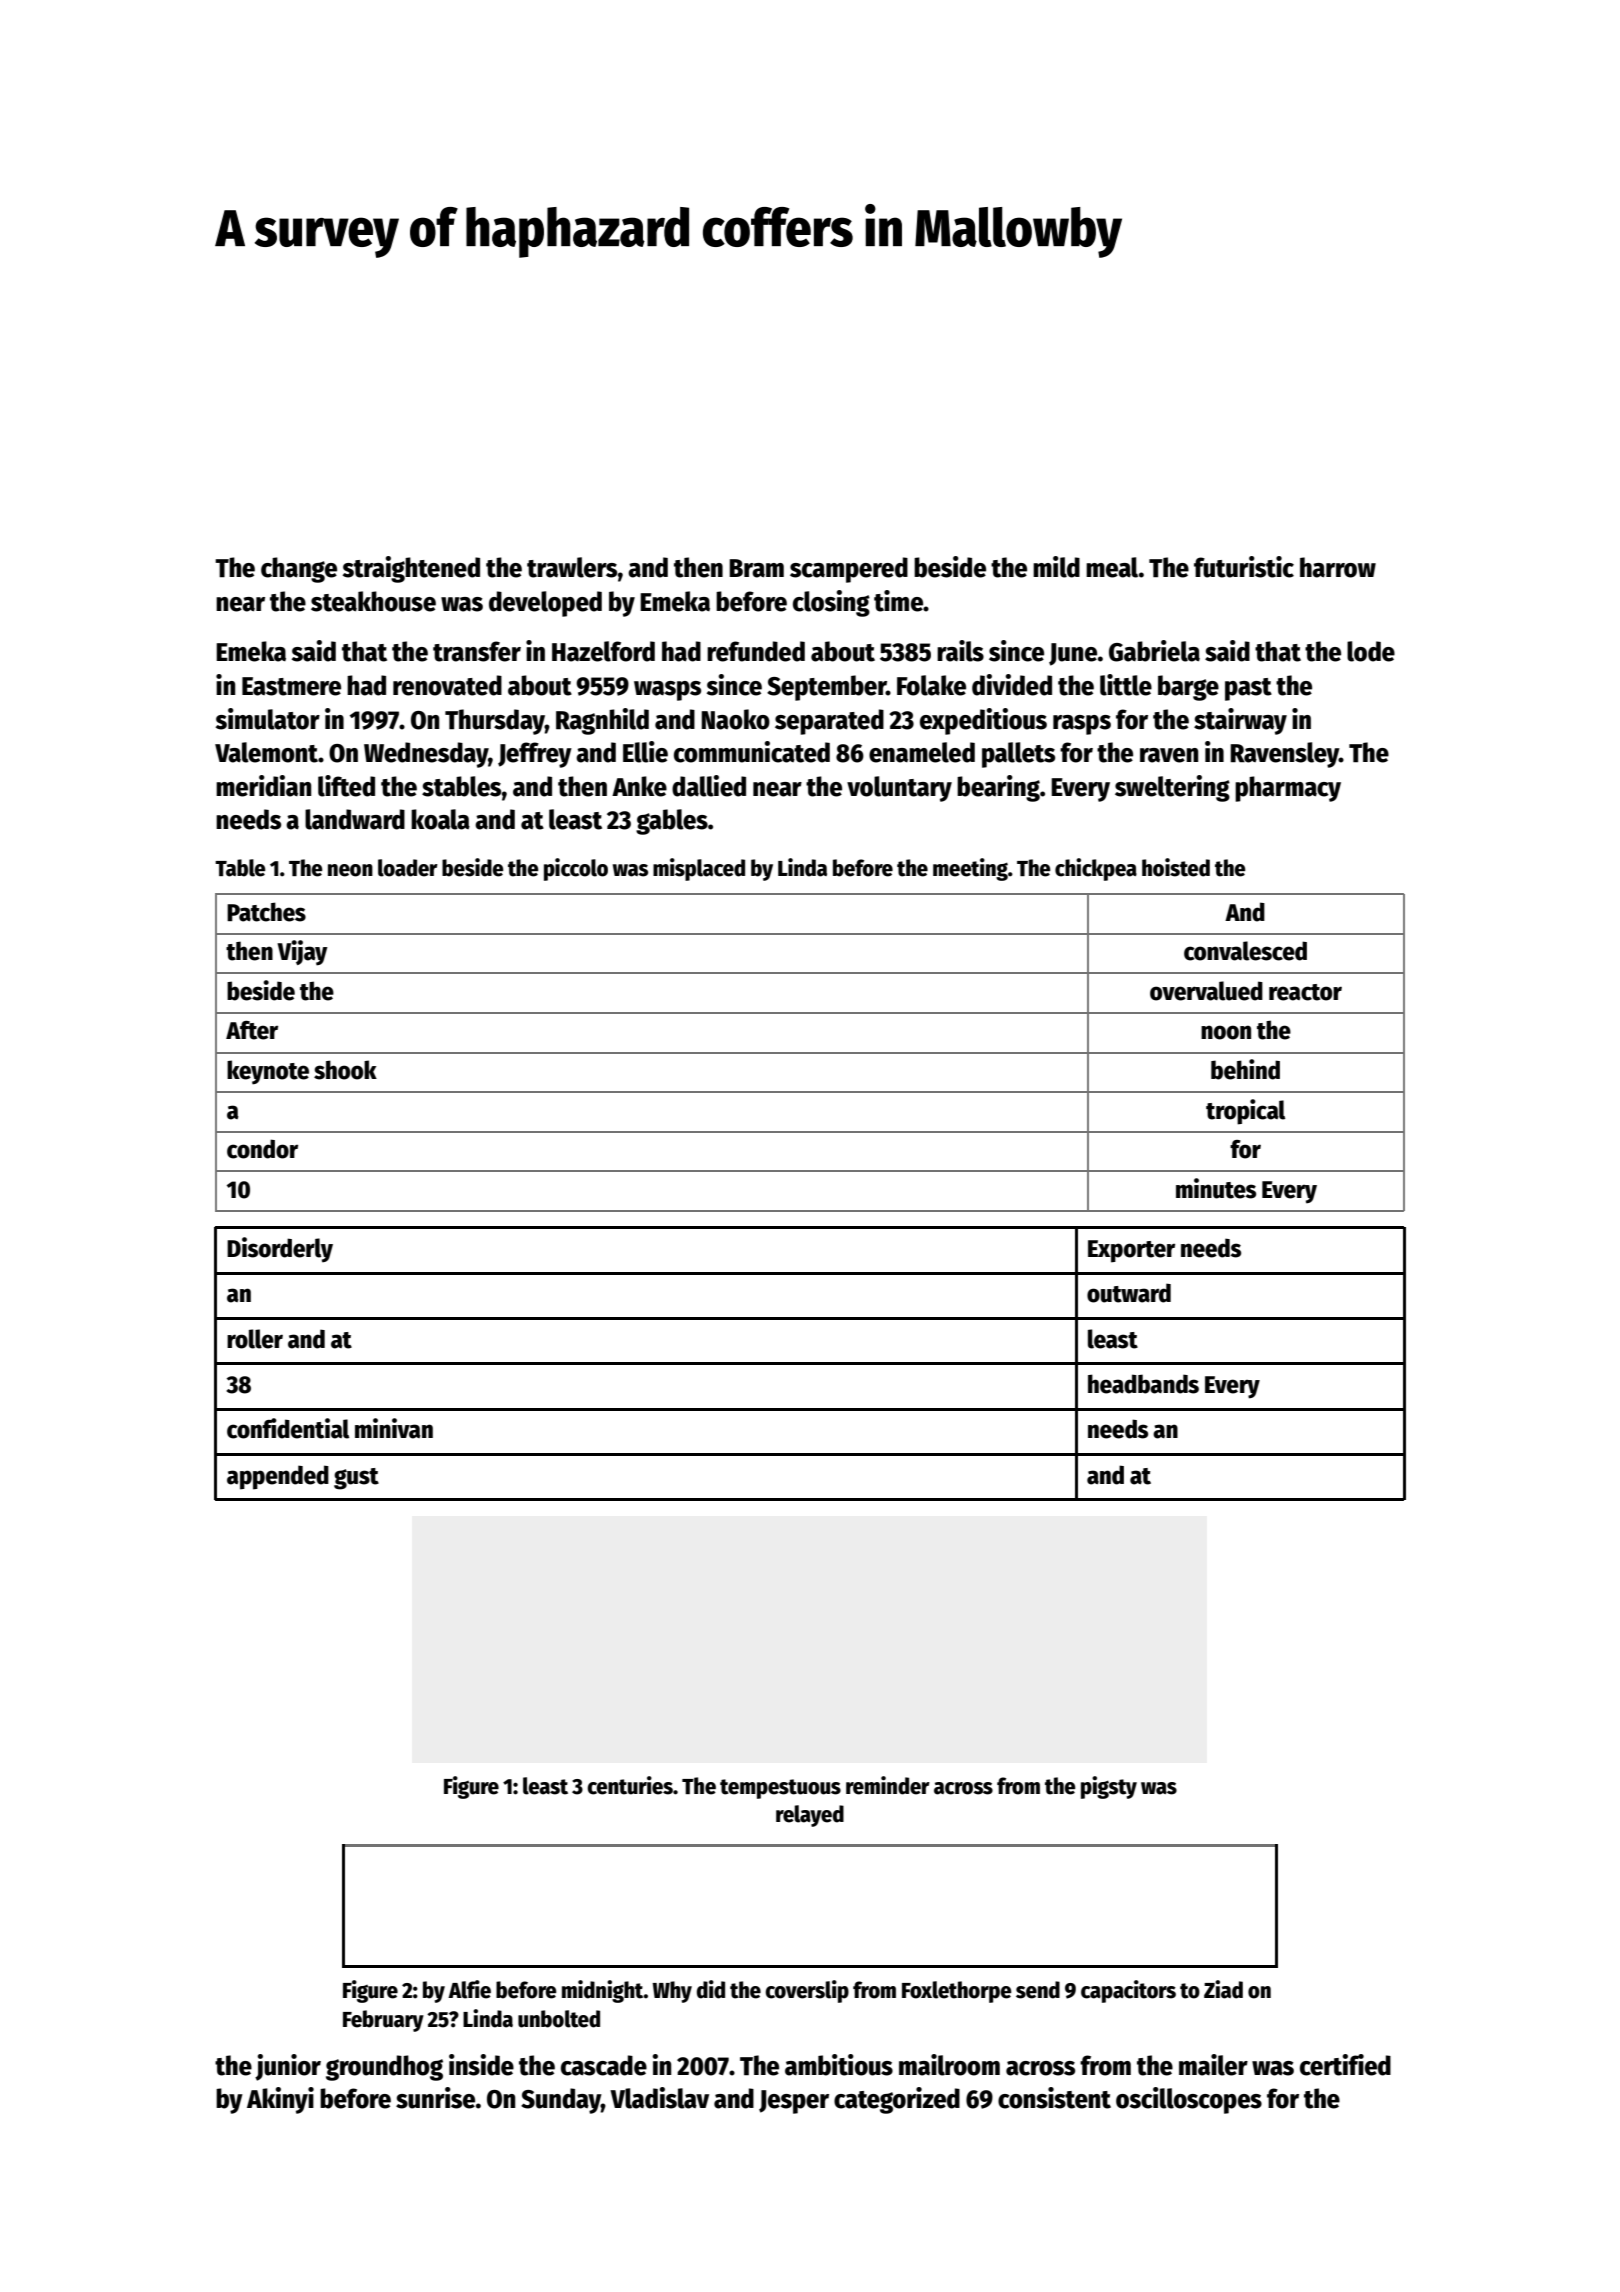  I want to click on Exporter, so click(1131, 1251).
